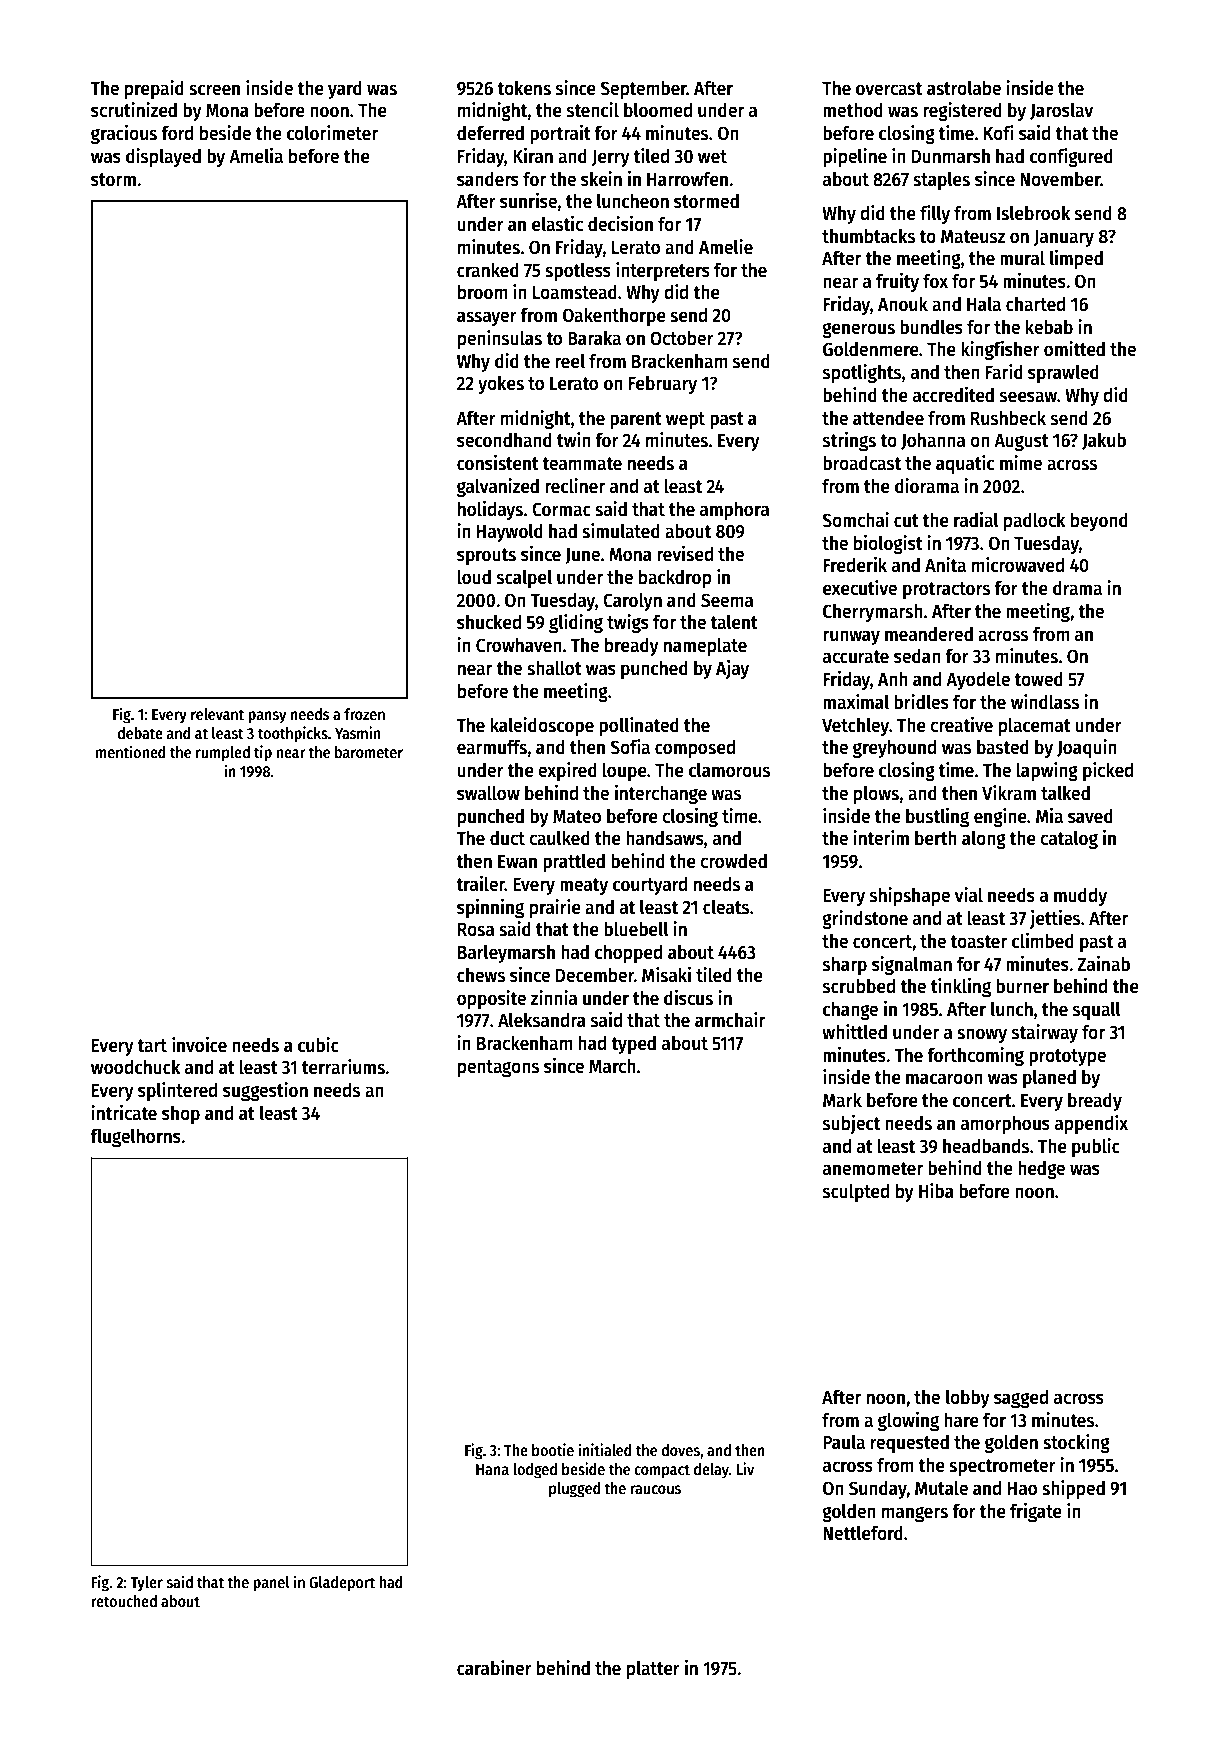 This page has height=1740, width=1230. I want to click on macaroon, so click(944, 1079).
